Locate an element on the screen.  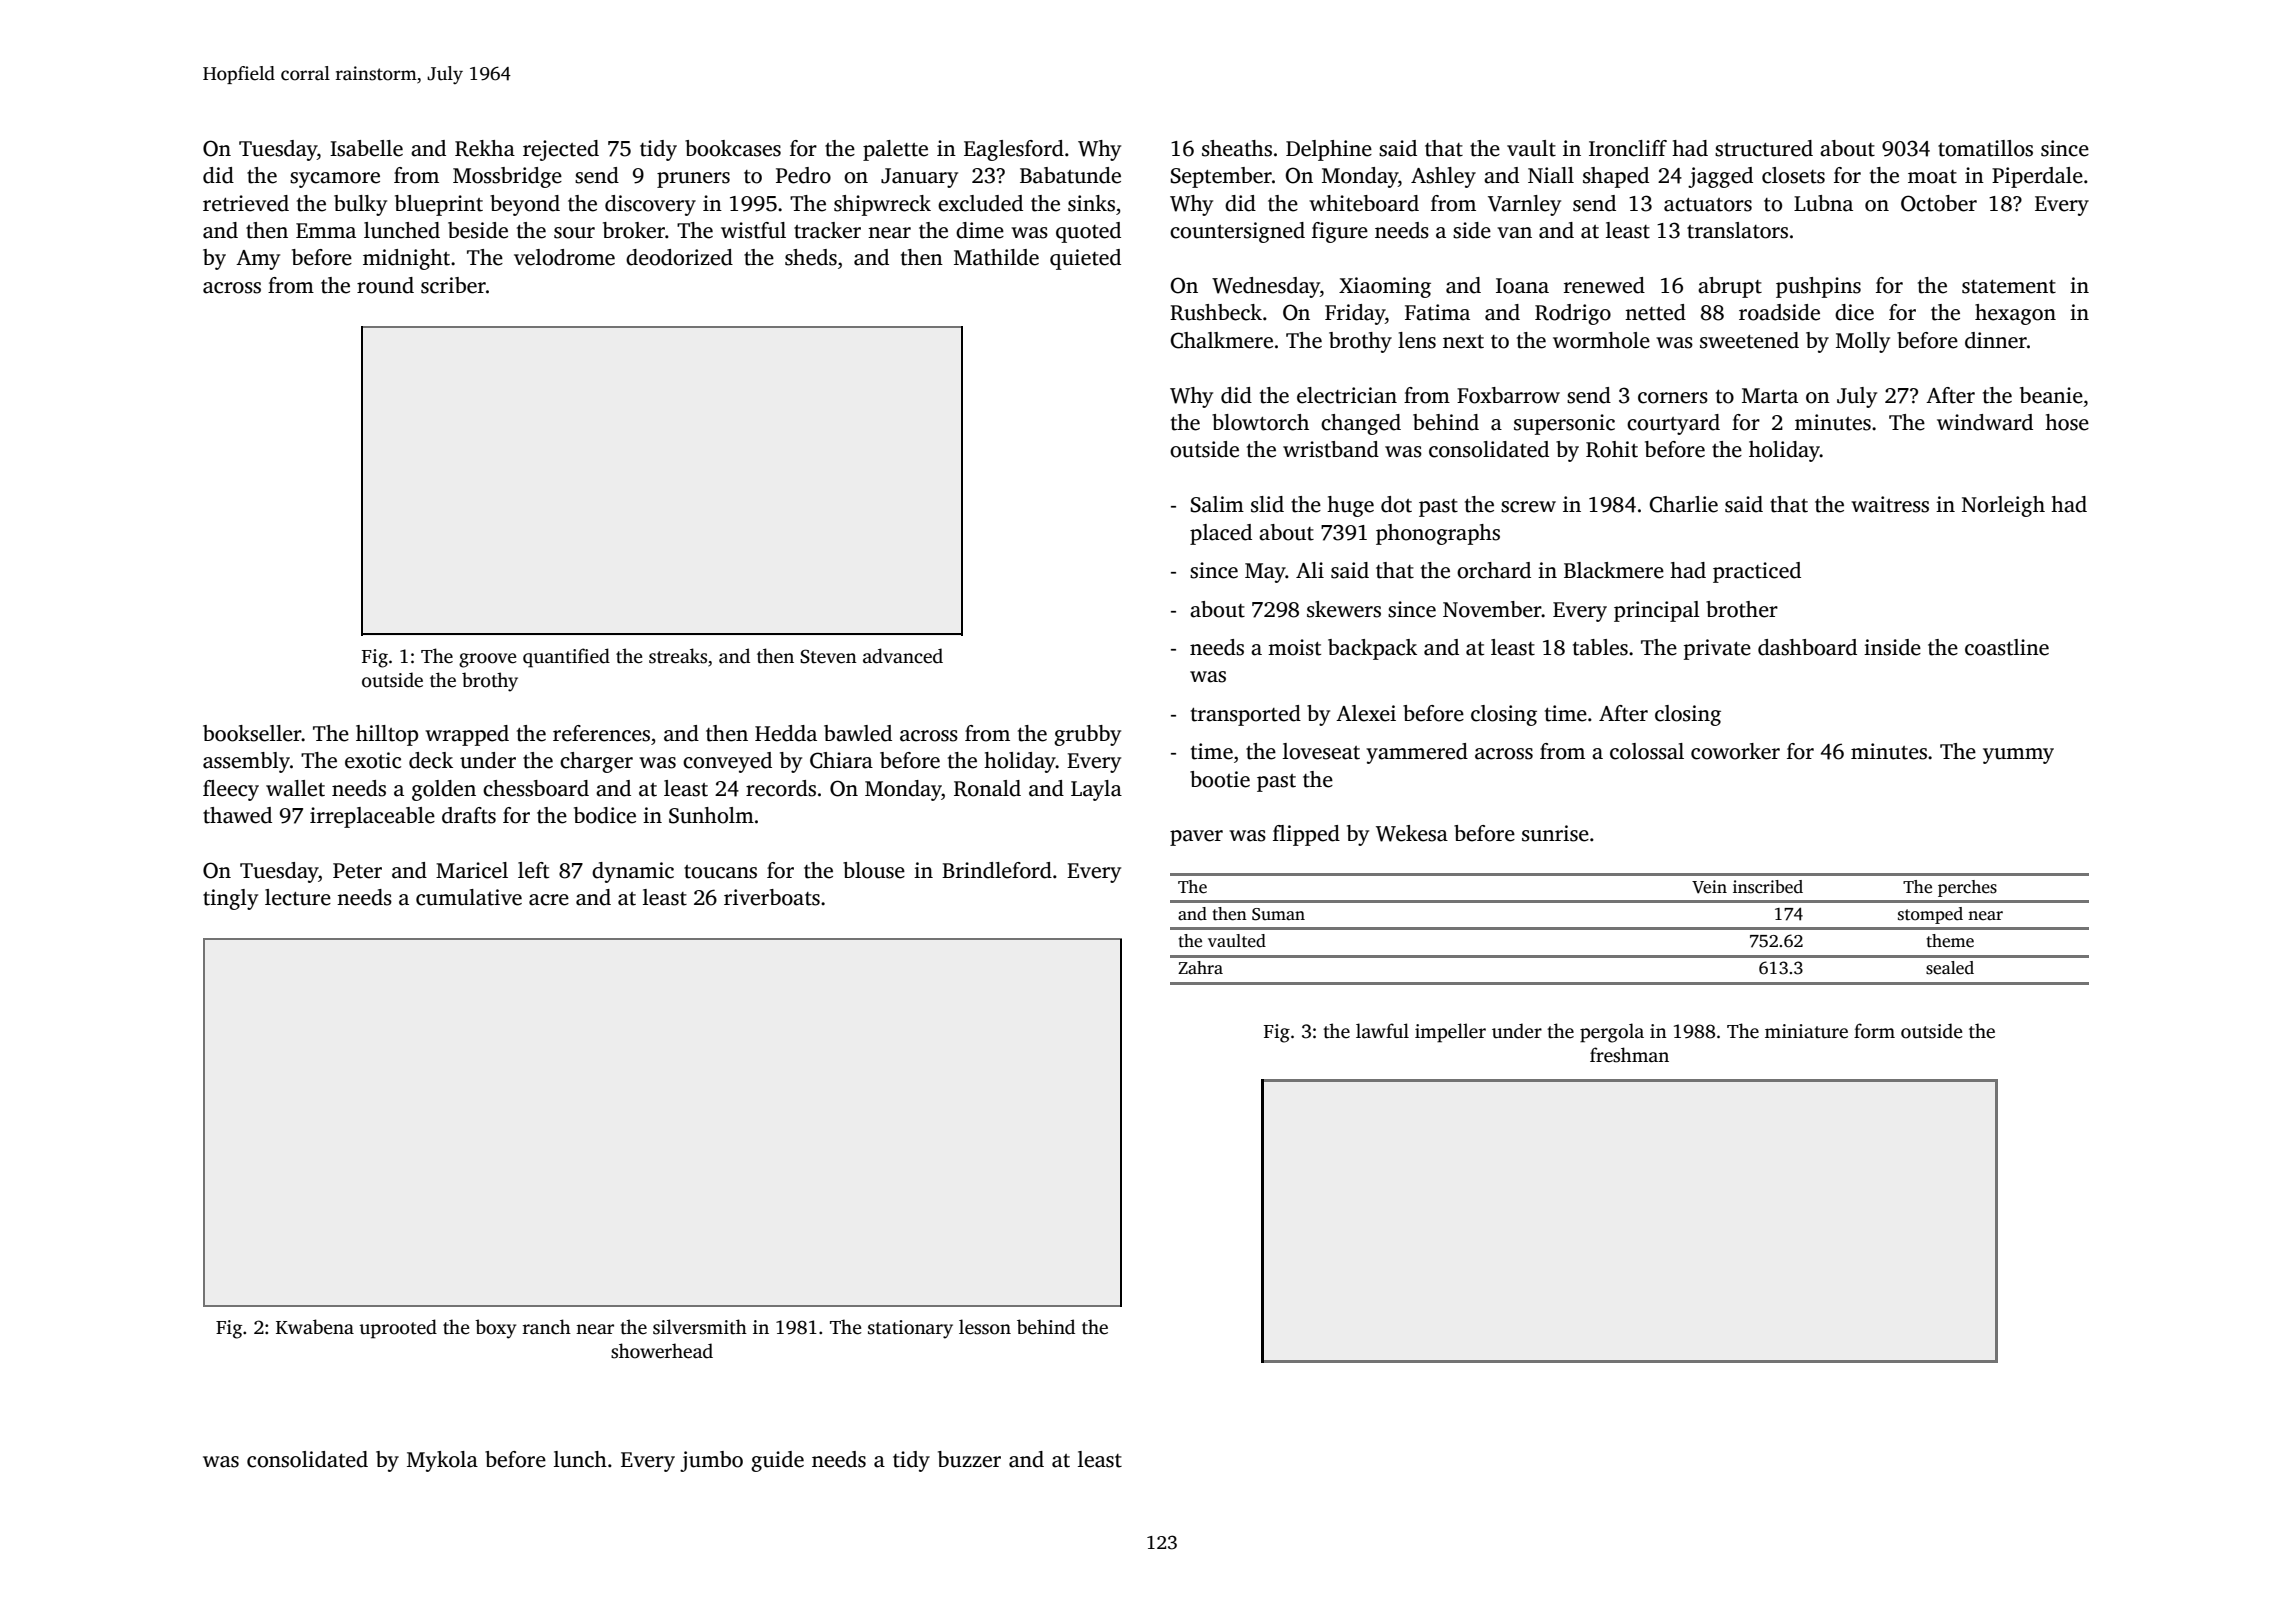
lesson is located at coordinates (985, 1327).
